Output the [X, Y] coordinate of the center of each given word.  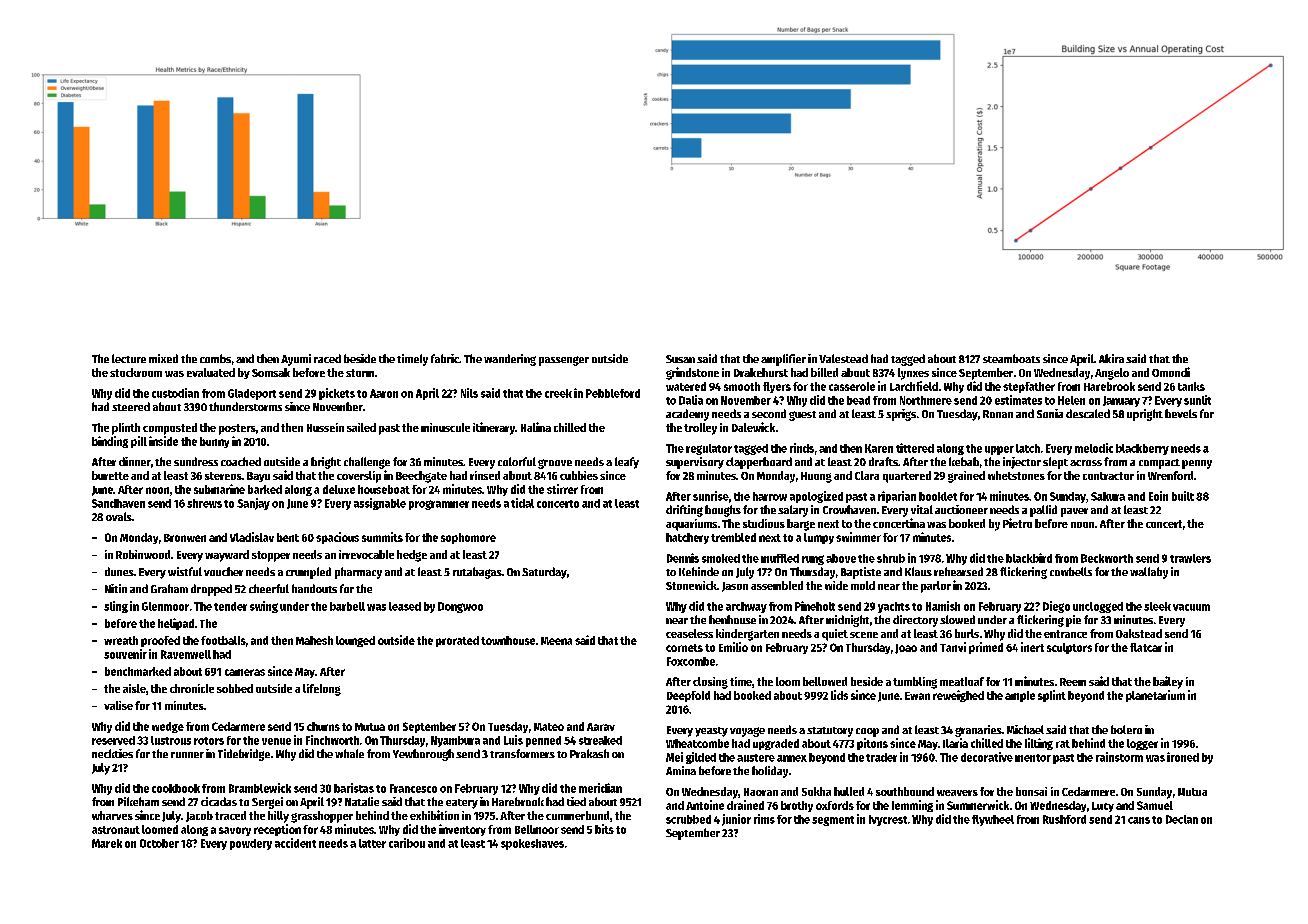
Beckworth [1107, 558]
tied [576, 801]
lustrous [171, 740]
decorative [987, 757]
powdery [251, 844]
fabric [445, 358]
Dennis [683, 558]
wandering [510, 360]
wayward [227, 556]
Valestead [843, 358]
